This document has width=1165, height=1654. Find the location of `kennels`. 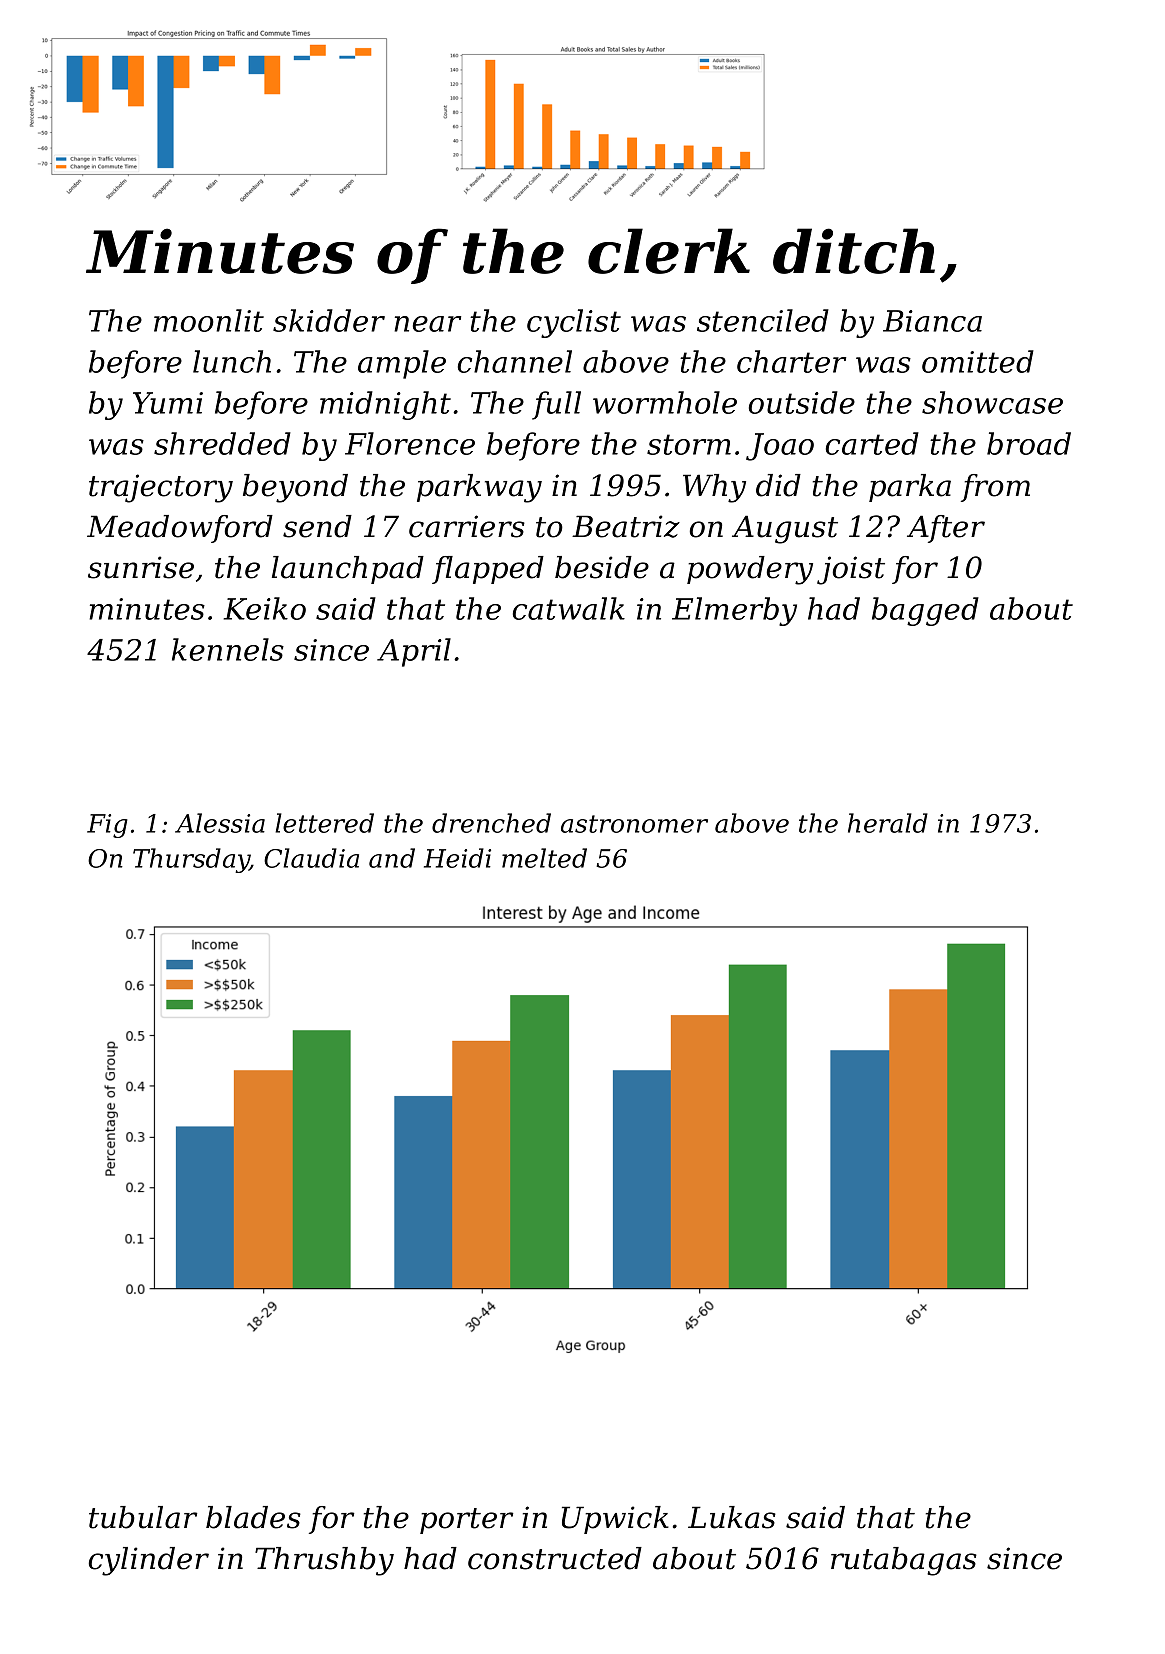

kennels is located at coordinates (228, 649).
